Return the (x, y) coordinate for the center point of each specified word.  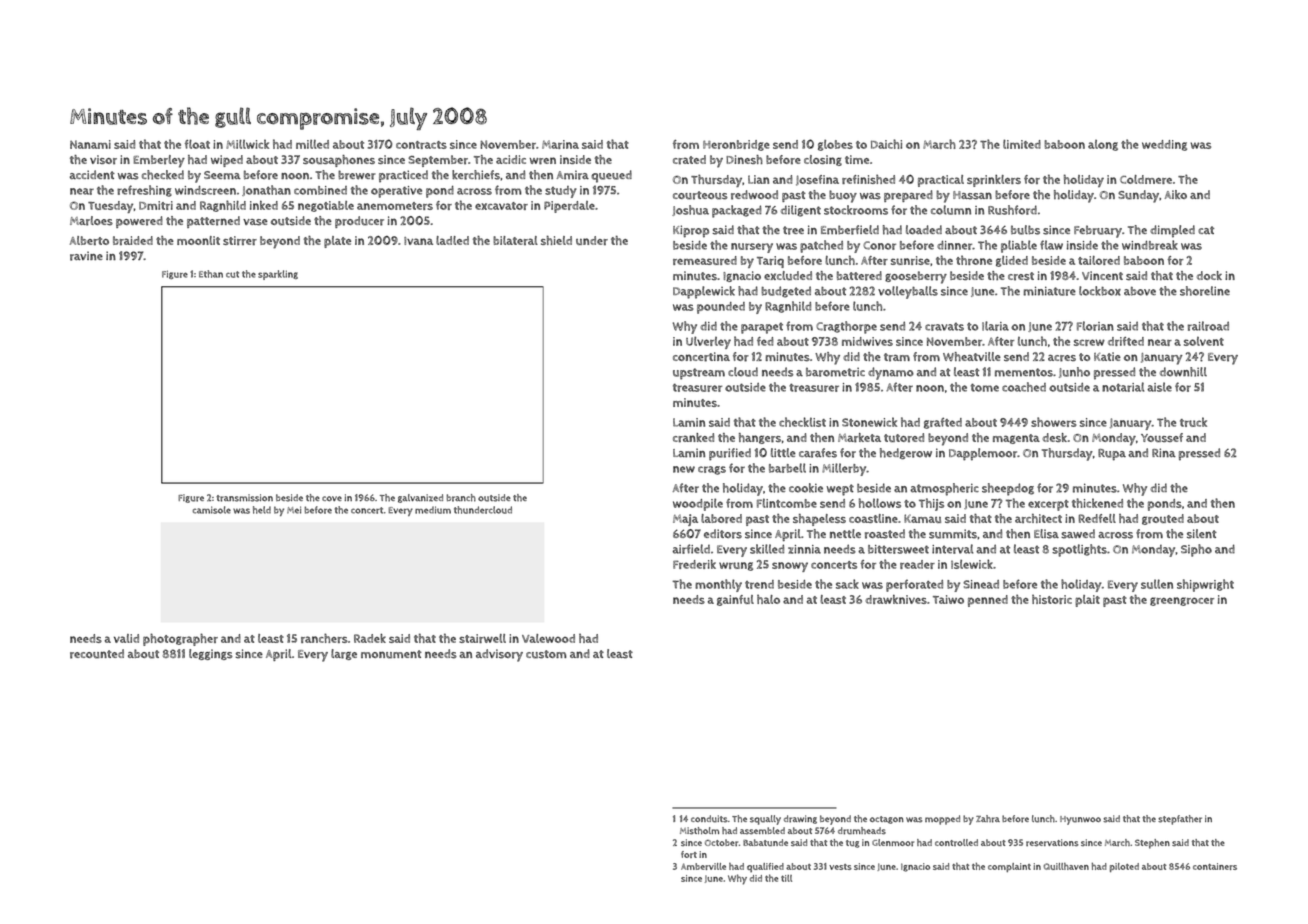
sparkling (278, 275)
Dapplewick (704, 292)
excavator (501, 206)
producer (359, 222)
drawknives (896, 599)
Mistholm (699, 831)
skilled (767, 549)
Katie (1107, 356)
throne (974, 260)
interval (952, 549)
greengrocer (1182, 601)
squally (765, 820)
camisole (212, 510)
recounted (97, 654)
